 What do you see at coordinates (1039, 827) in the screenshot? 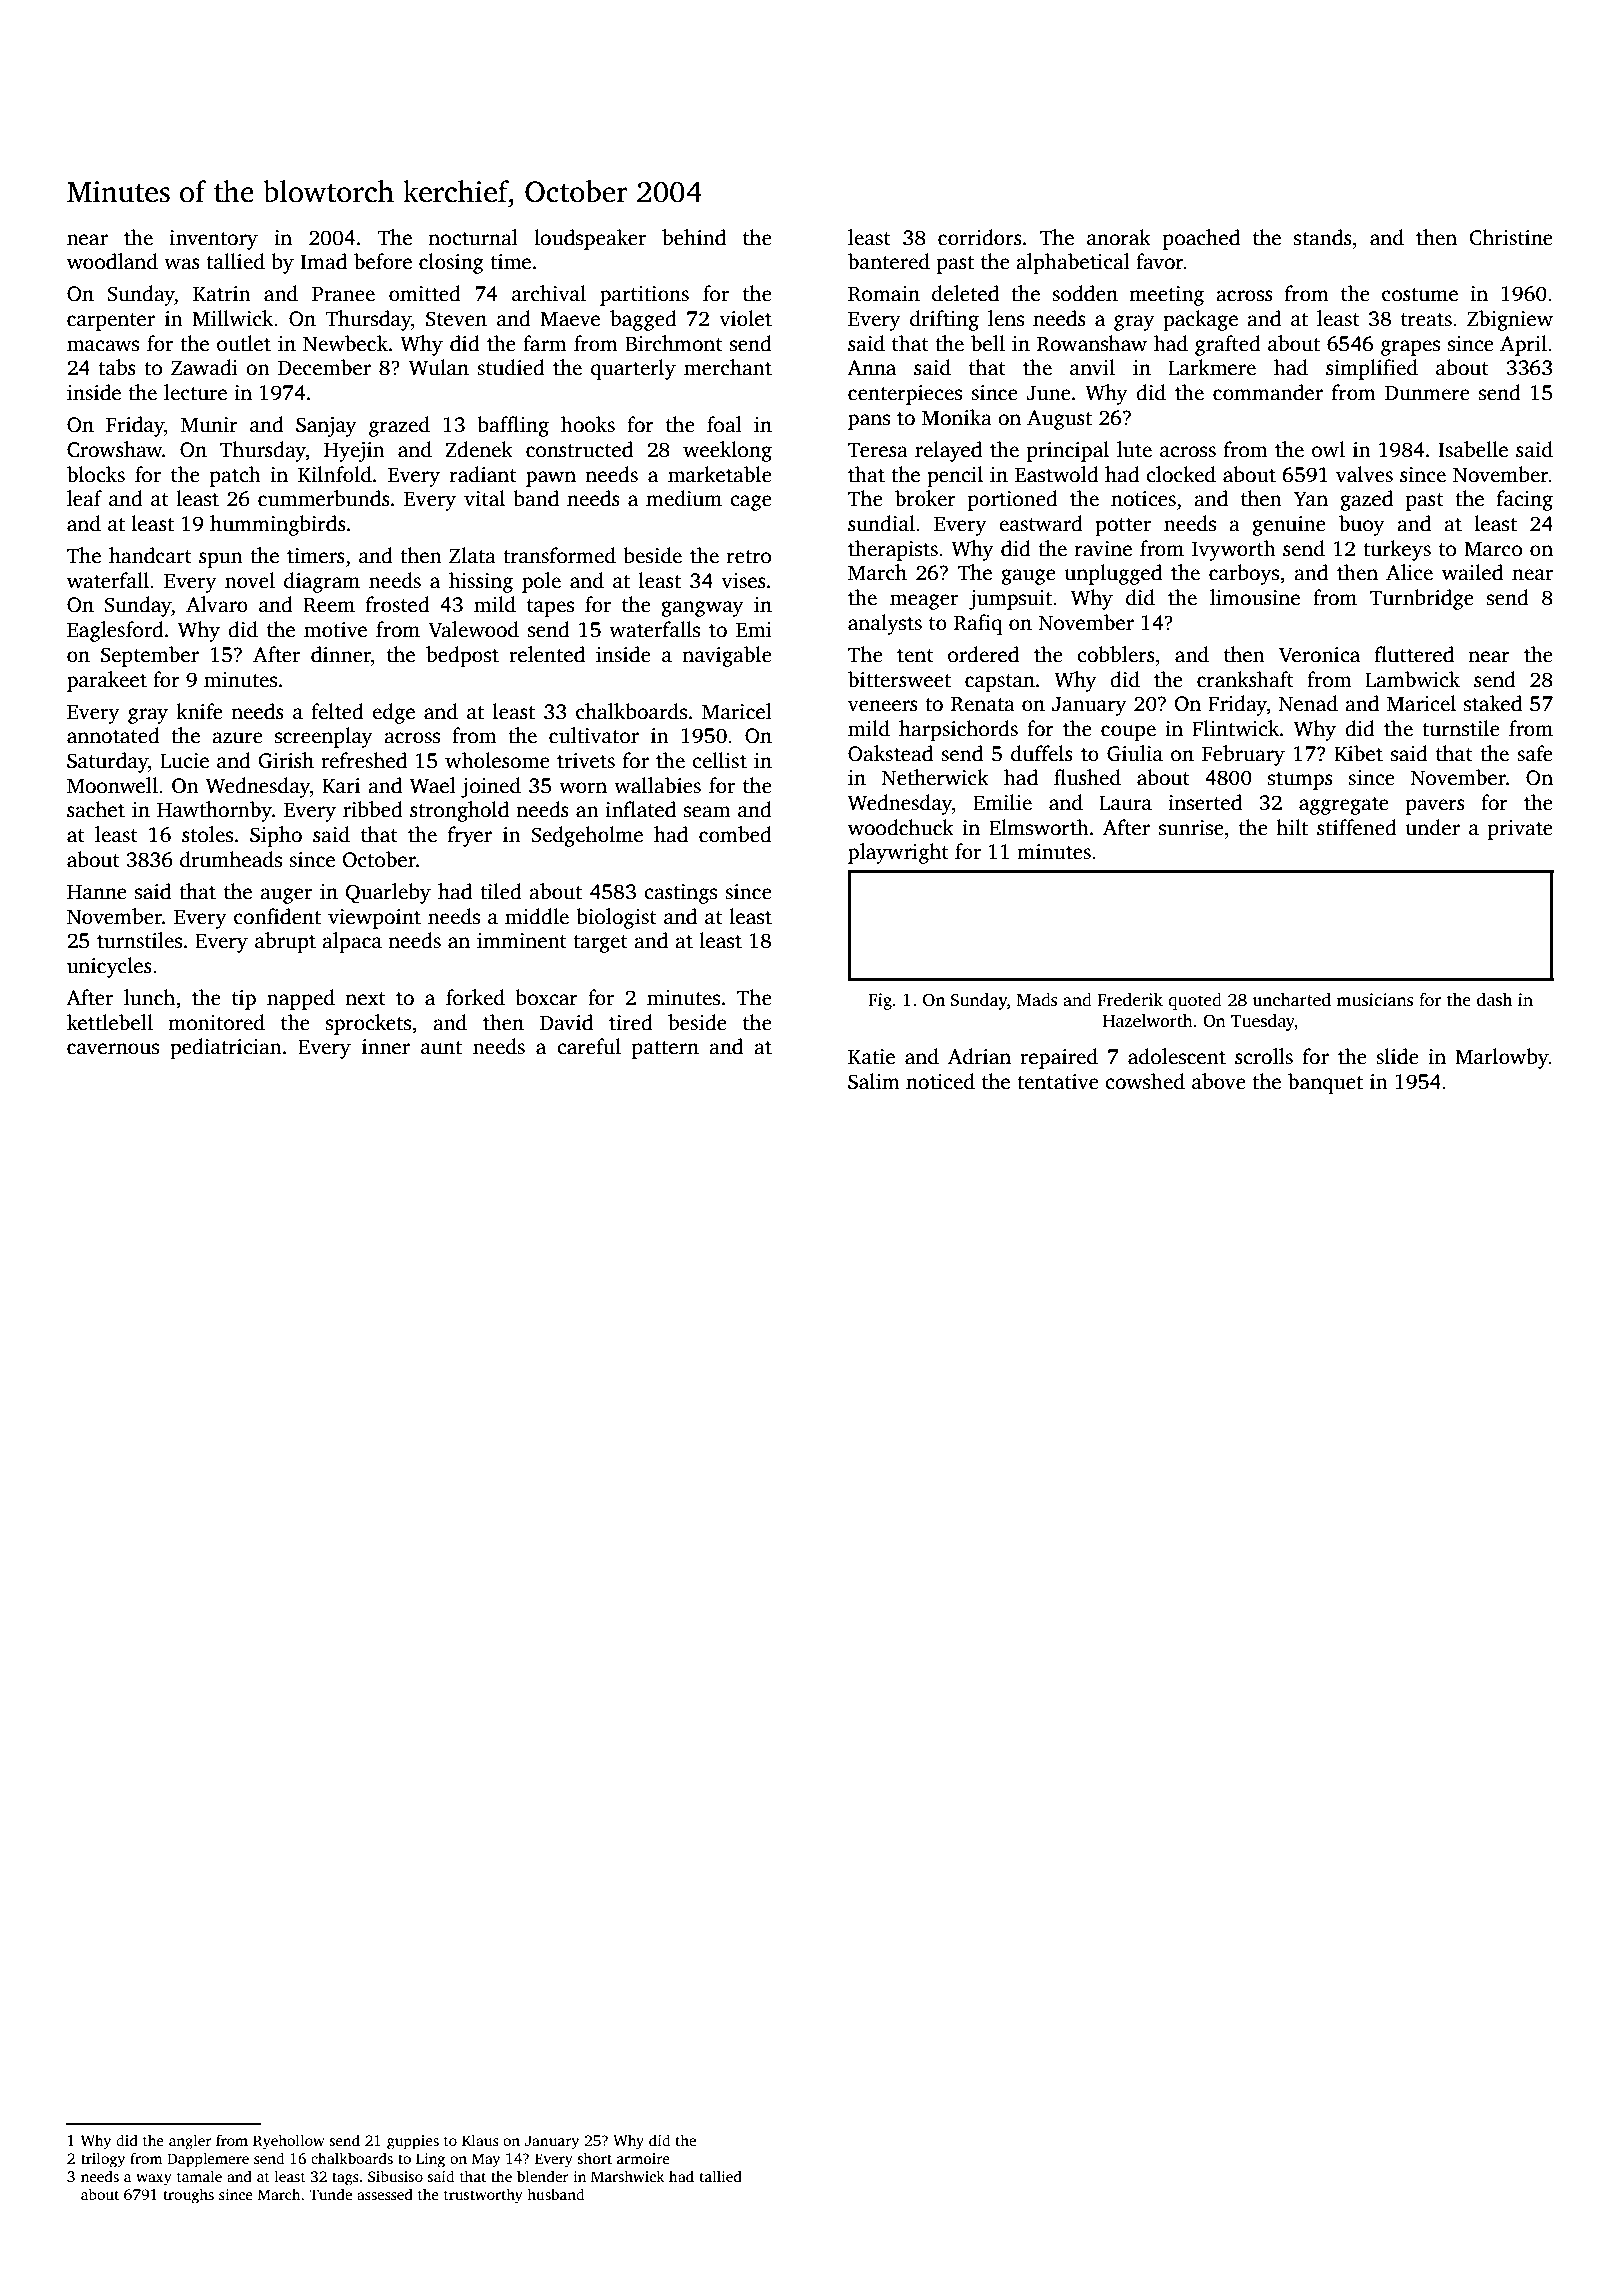
I see `Elmsworth` at bounding box center [1039, 827].
